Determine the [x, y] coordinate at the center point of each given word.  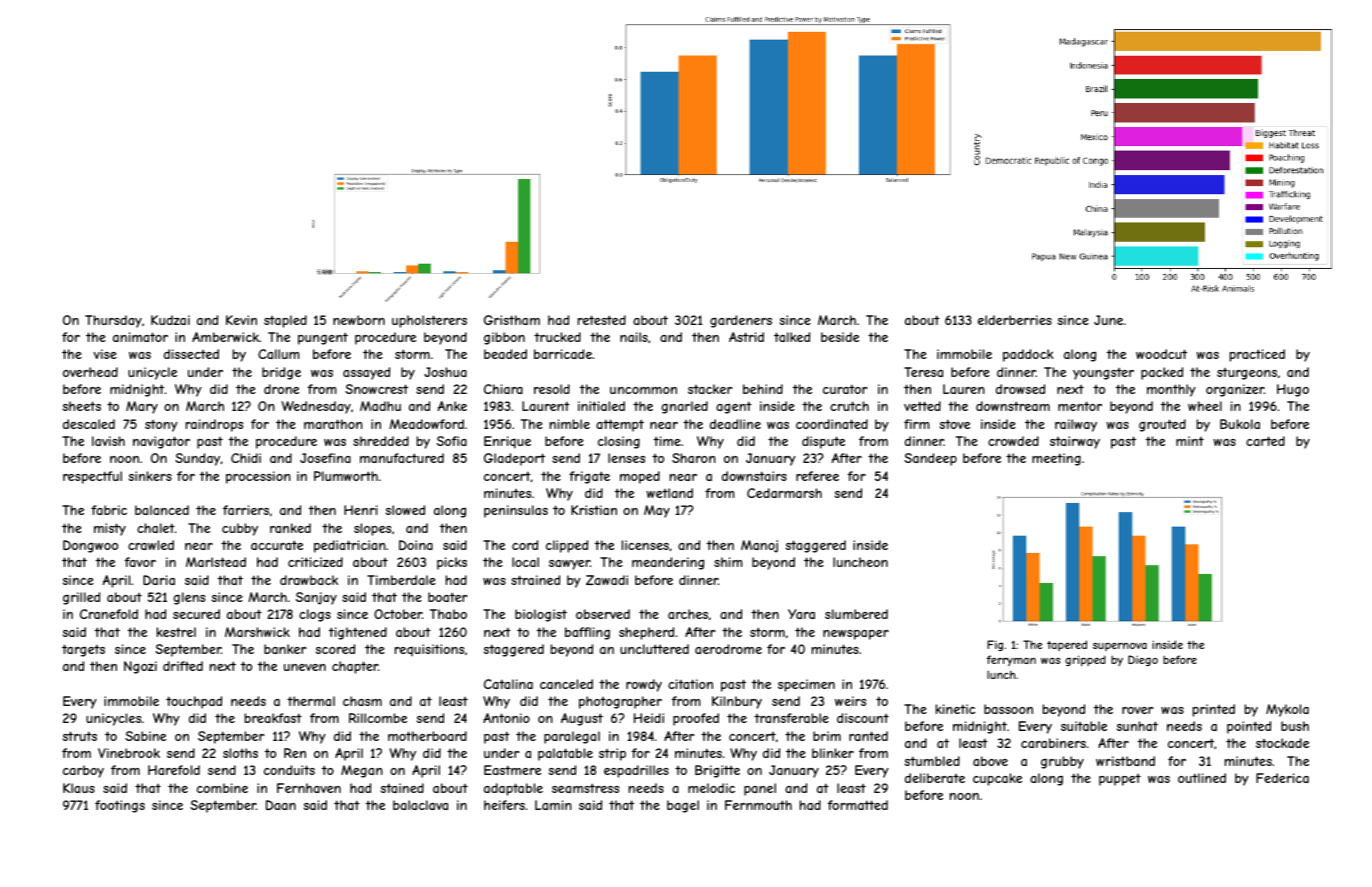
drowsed [1020, 389]
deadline [735, 424]
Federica [1282, 778]
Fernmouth [758, 805]
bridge [281, 373]
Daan [281, 805]
